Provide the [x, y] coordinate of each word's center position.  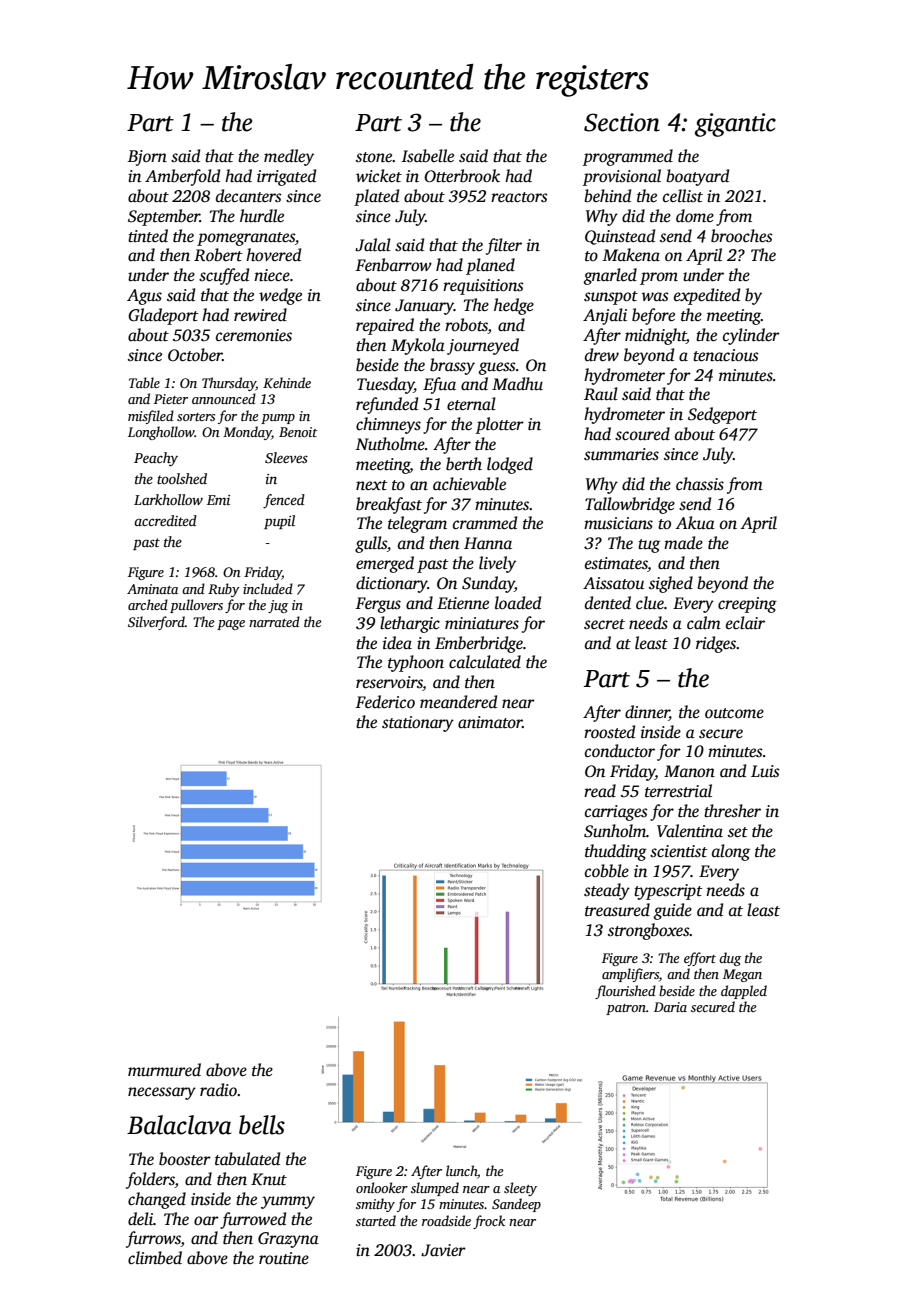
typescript [668, 892]
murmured [164, 1070]
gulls [371, 544]
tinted [148, 236]
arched [148, 604]
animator [490, 722]
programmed [628, 157]
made [683, 542]
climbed [155, 1258]
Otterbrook [462, 176]
